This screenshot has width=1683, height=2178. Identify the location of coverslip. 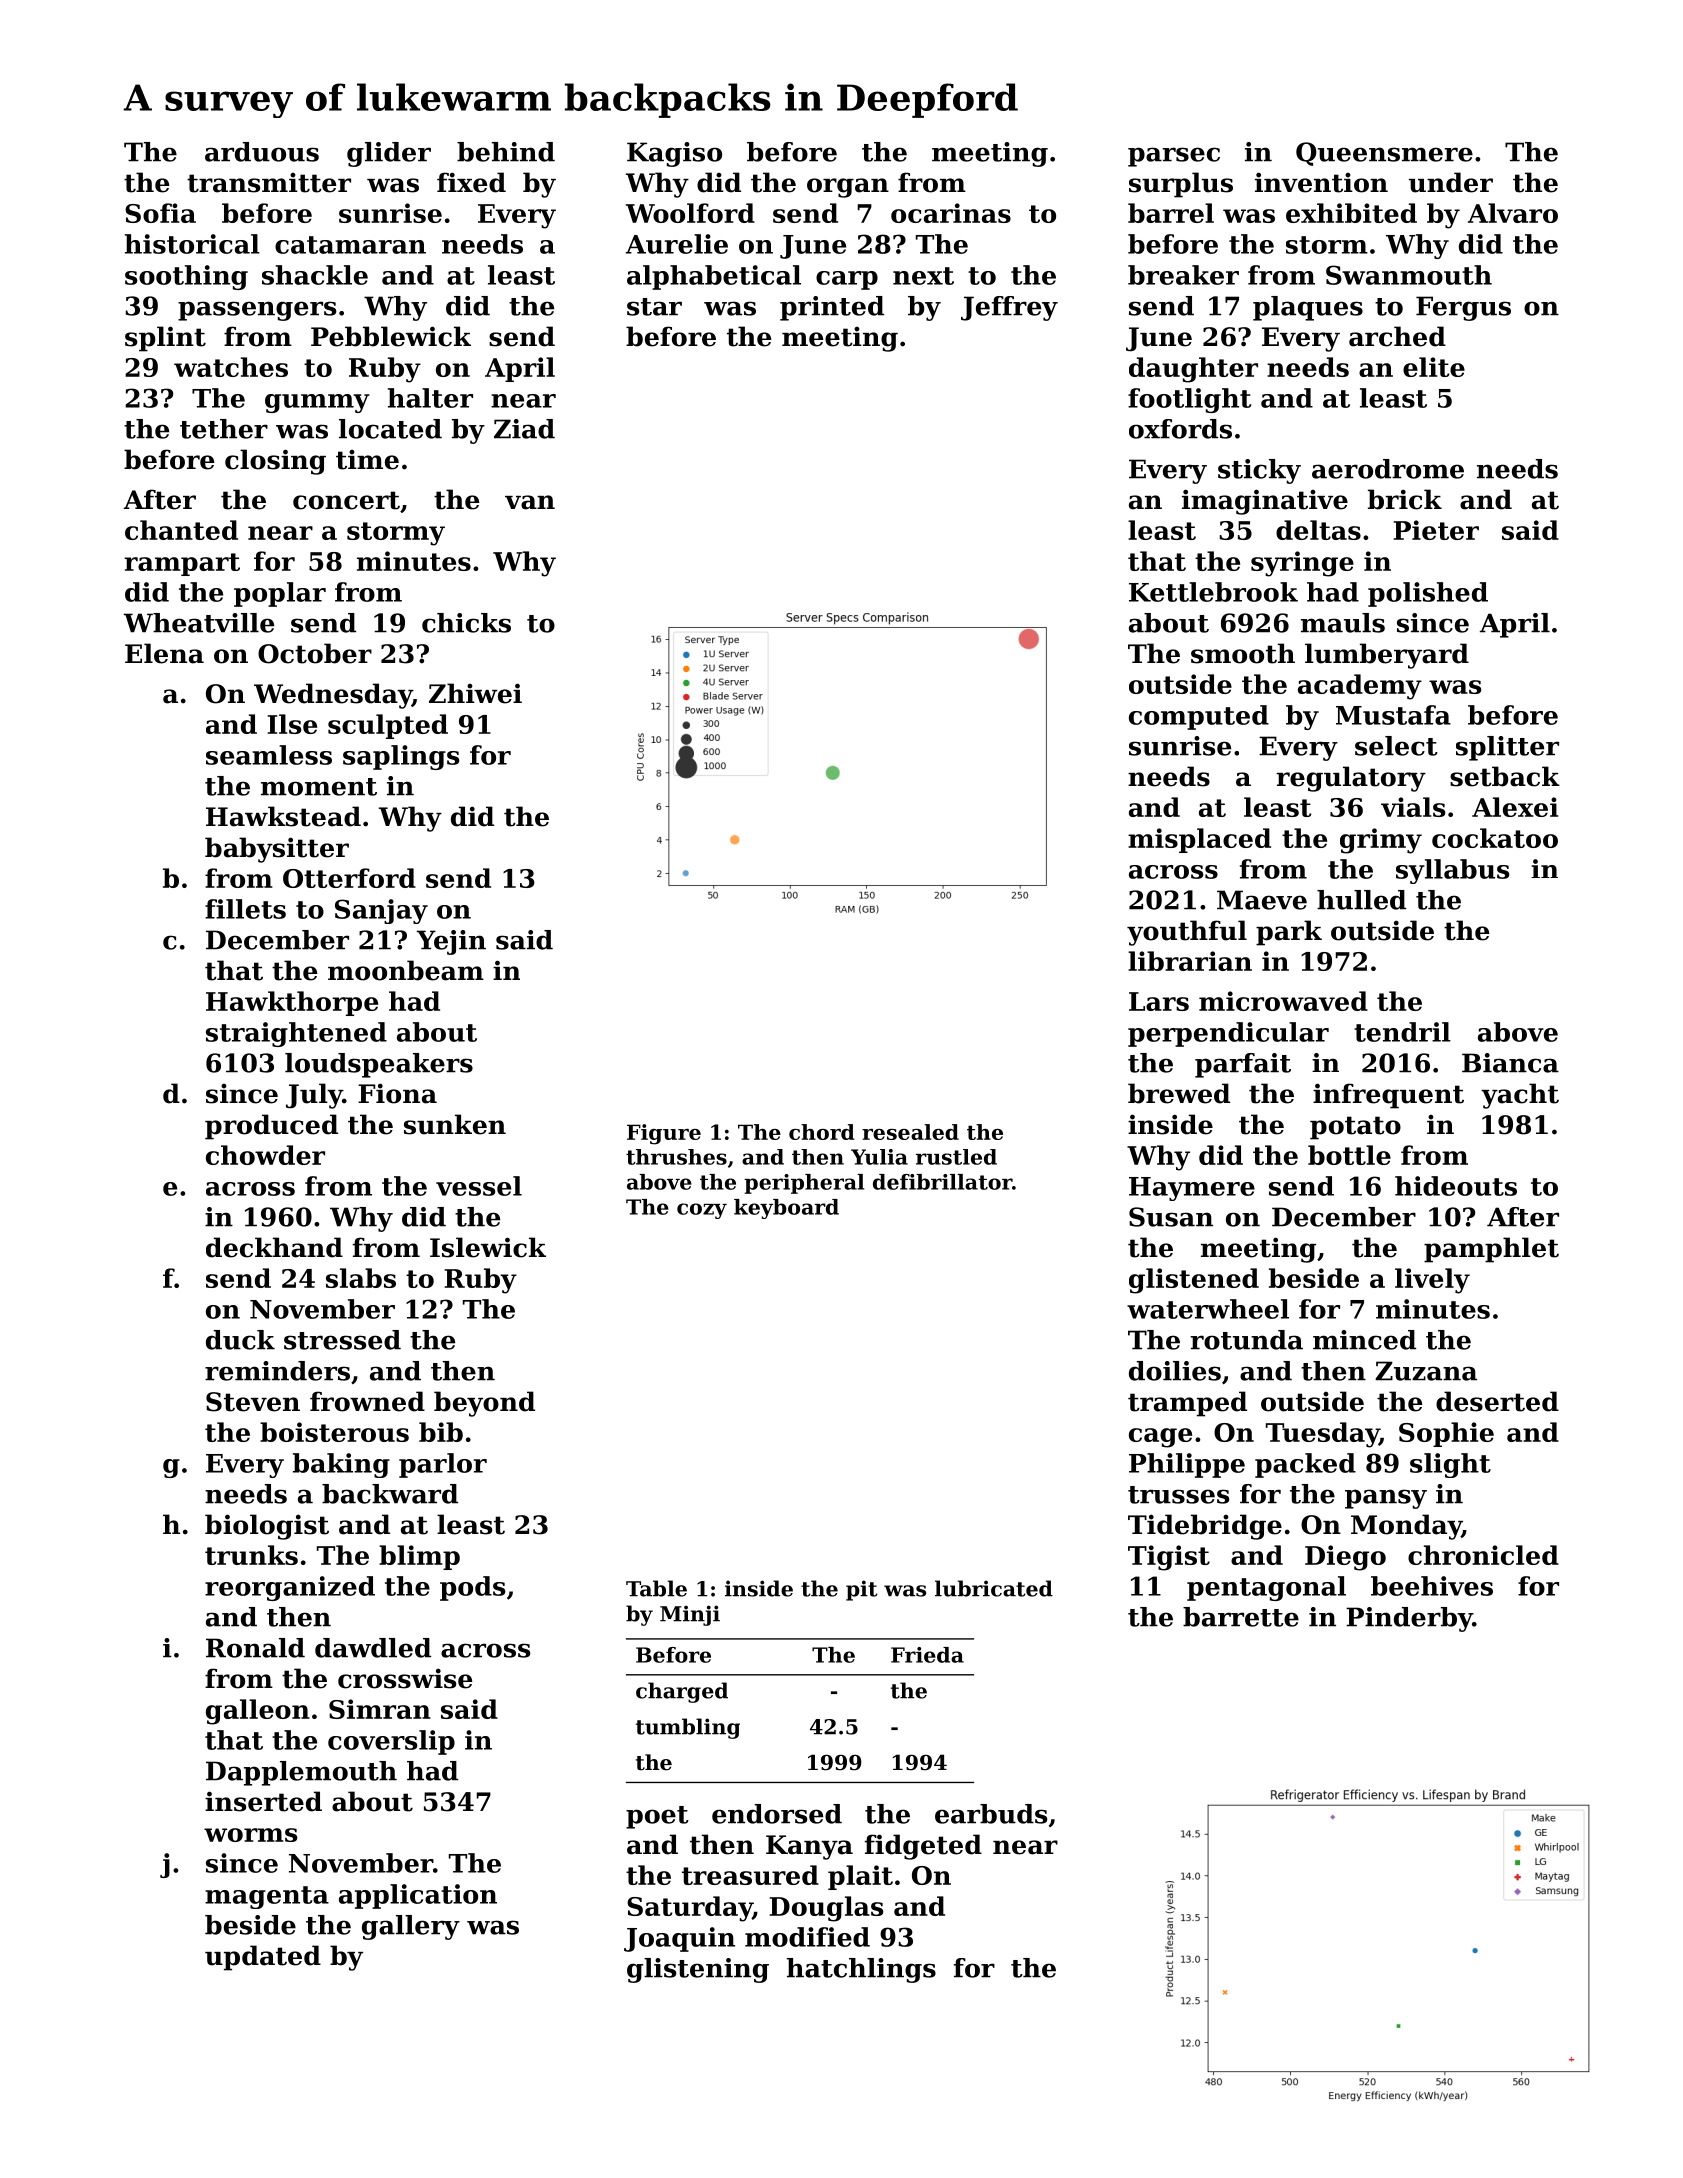
(391, 1742).
